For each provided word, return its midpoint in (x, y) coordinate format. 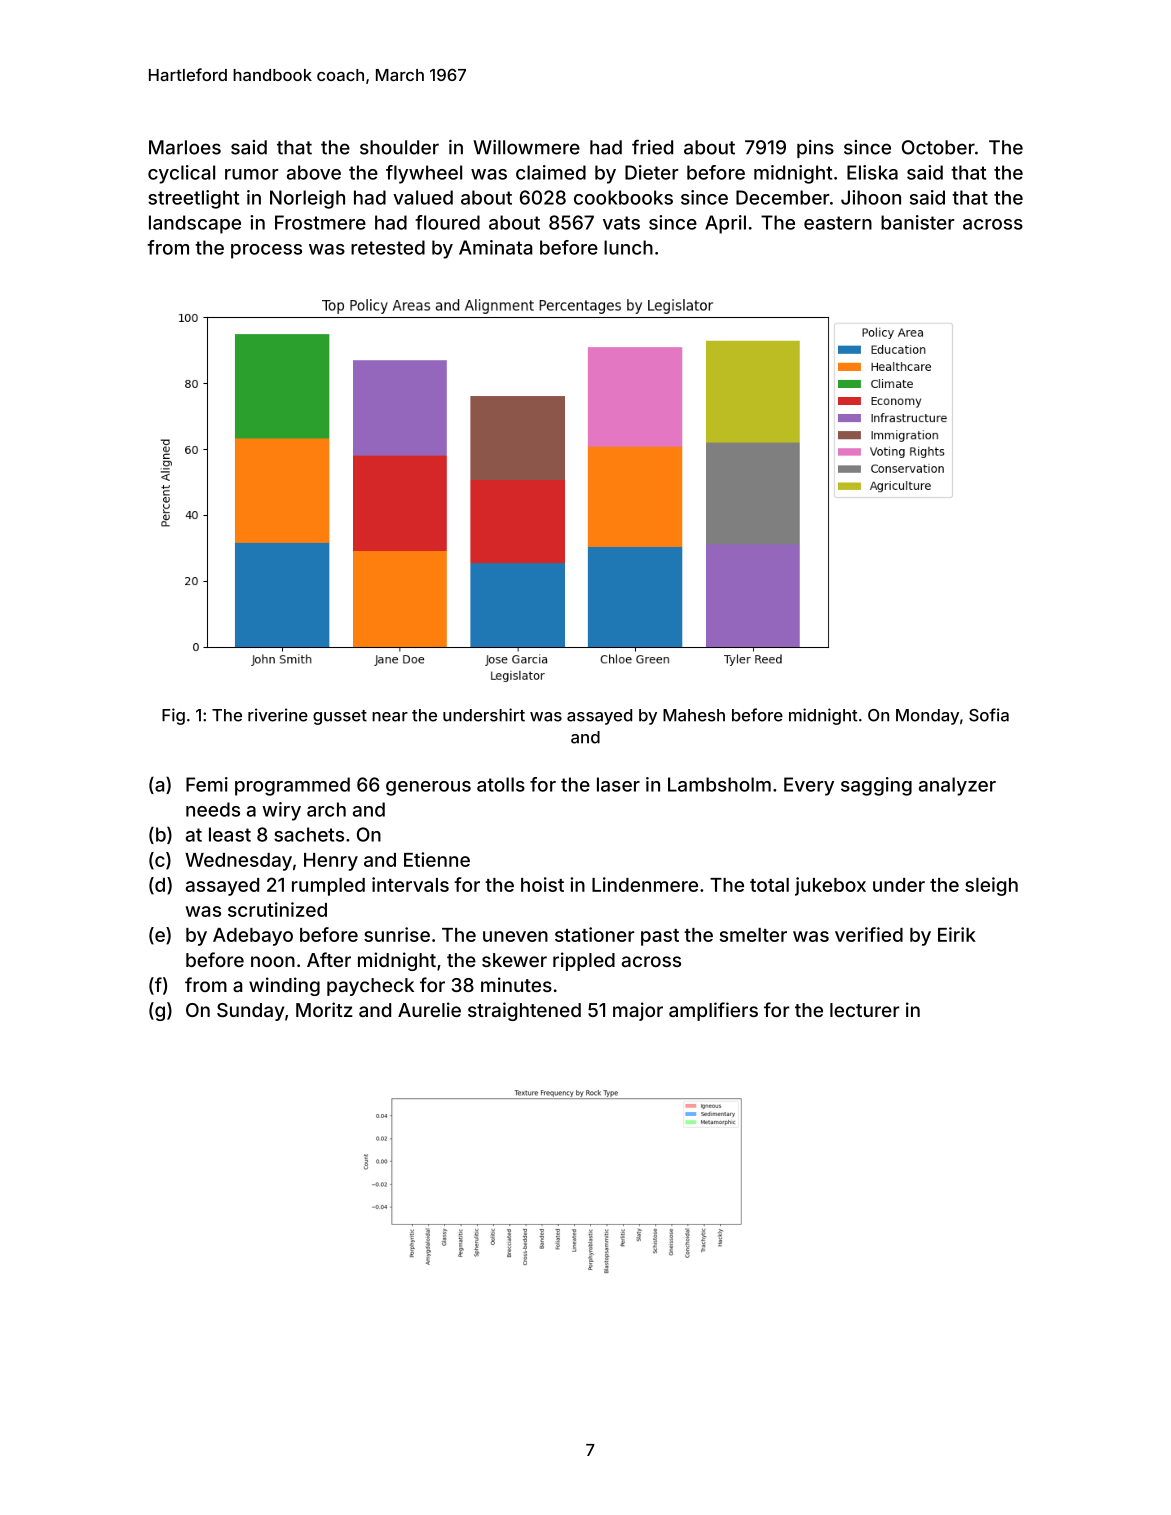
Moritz (324, 1009)
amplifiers (713, 1011)
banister (918, 222)
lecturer (865, 1010)
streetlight (193, 199)
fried (652, 147)
